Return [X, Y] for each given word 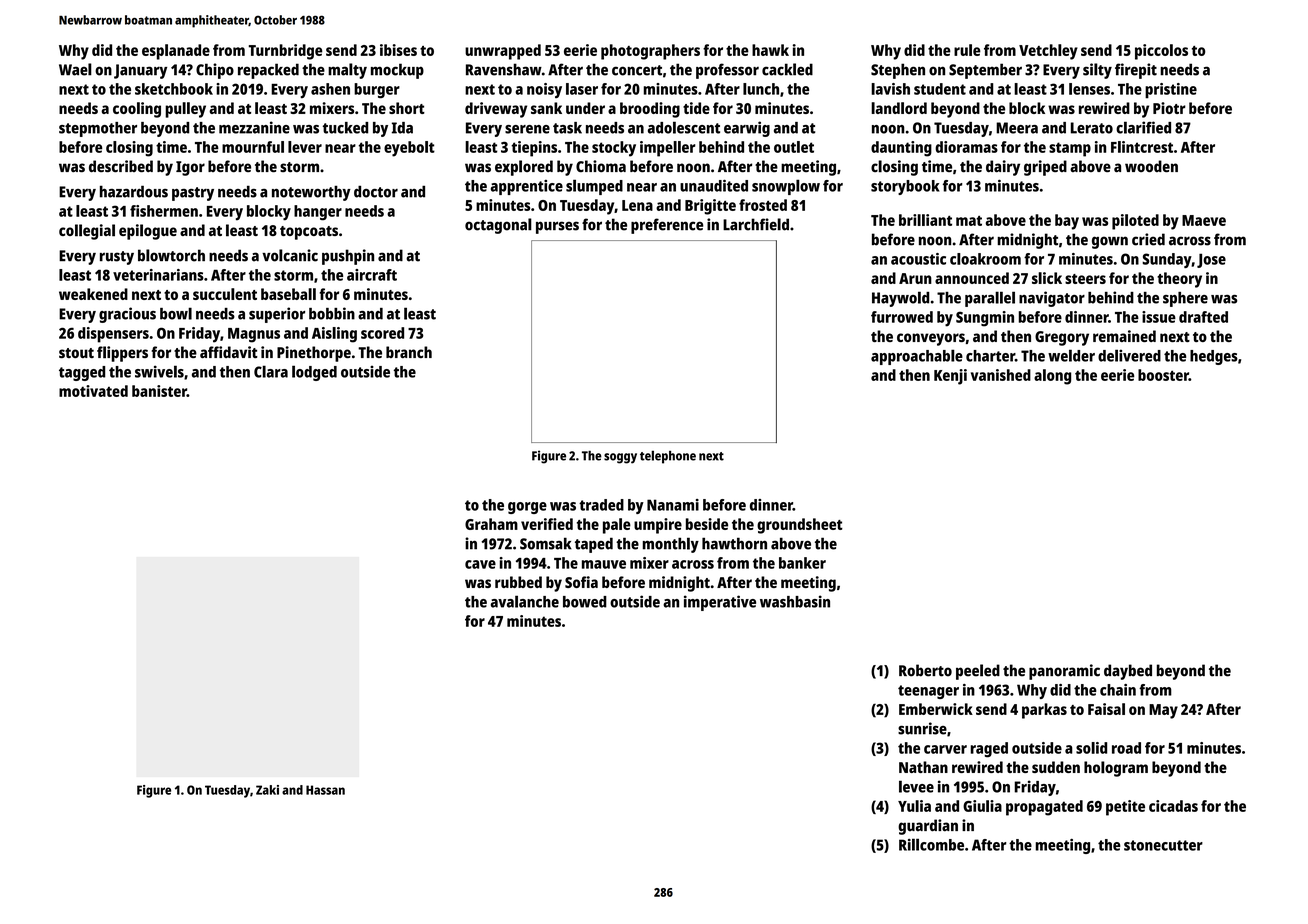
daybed [1128, 672]
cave [480, 564]
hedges [1214, 357]
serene [527, 129]
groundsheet [800, 526]
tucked [345, 128]
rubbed [518, 582]
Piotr [1169, 108]
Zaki [267, 790]
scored [382, 333]
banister [159, 391]
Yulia [914, 806]
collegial [87, 232]
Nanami [673, 505]
